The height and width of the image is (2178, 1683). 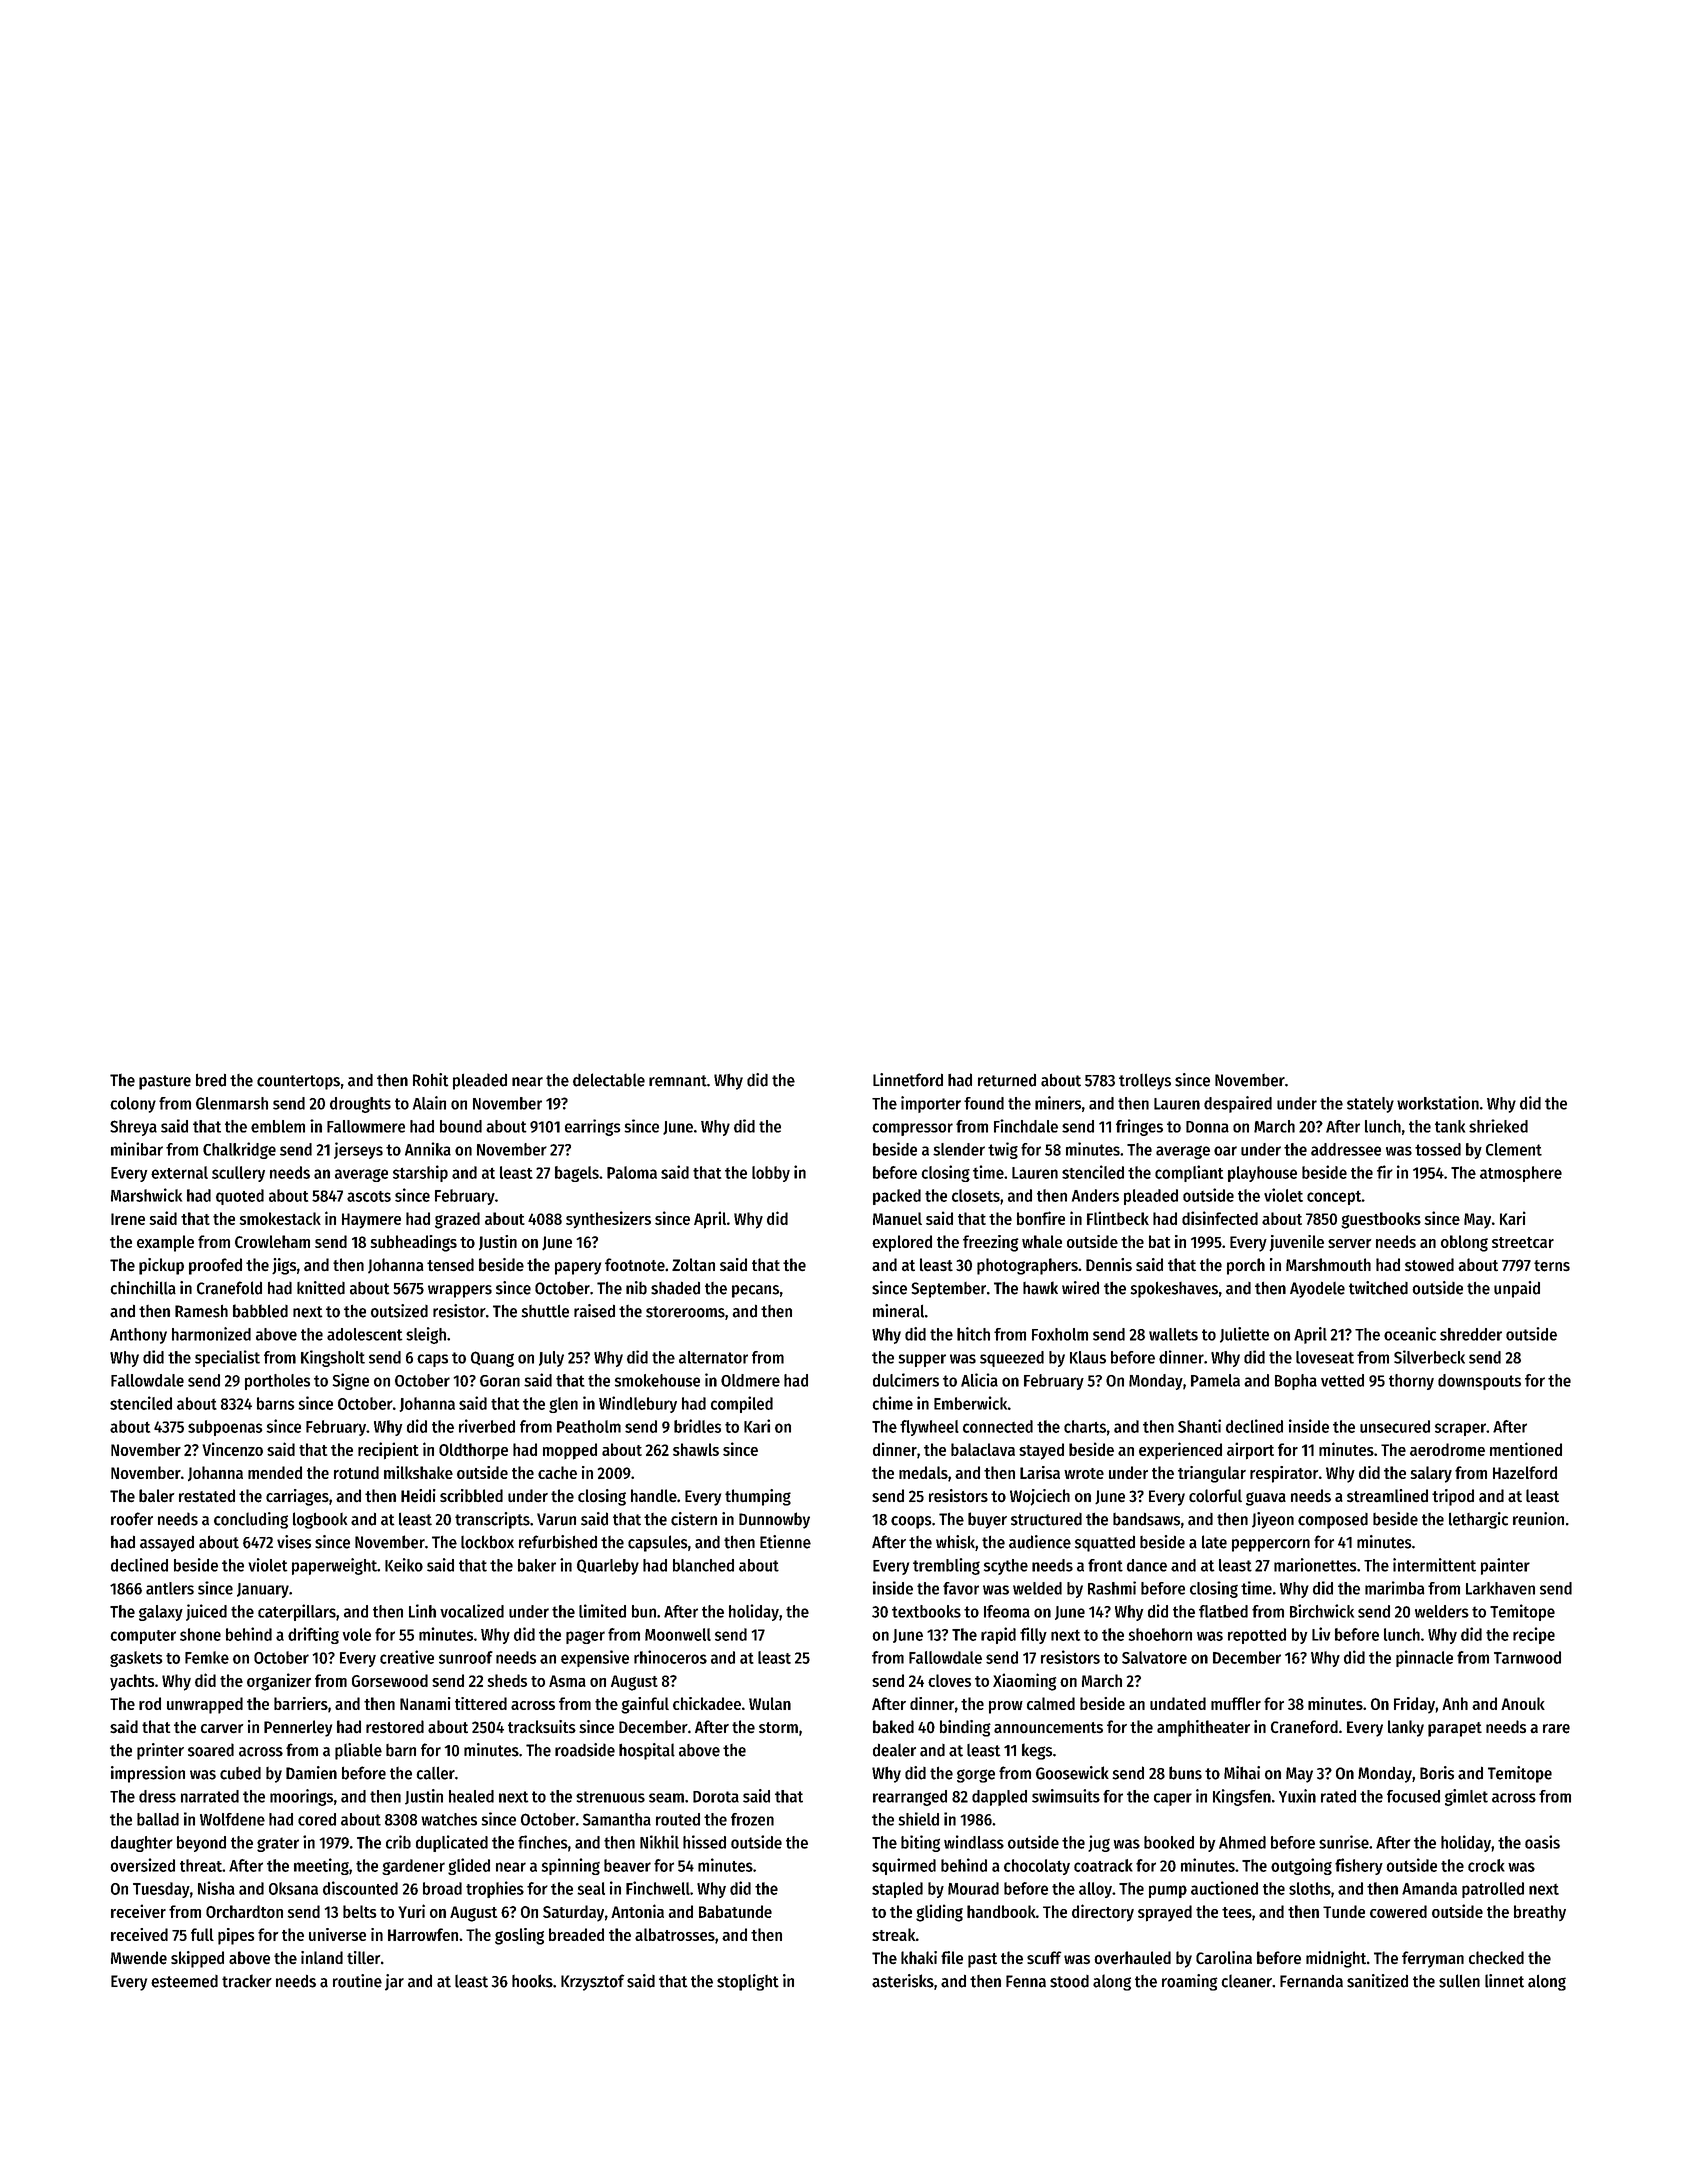 I want to click on dealer, so click(x=894, y=1750).
